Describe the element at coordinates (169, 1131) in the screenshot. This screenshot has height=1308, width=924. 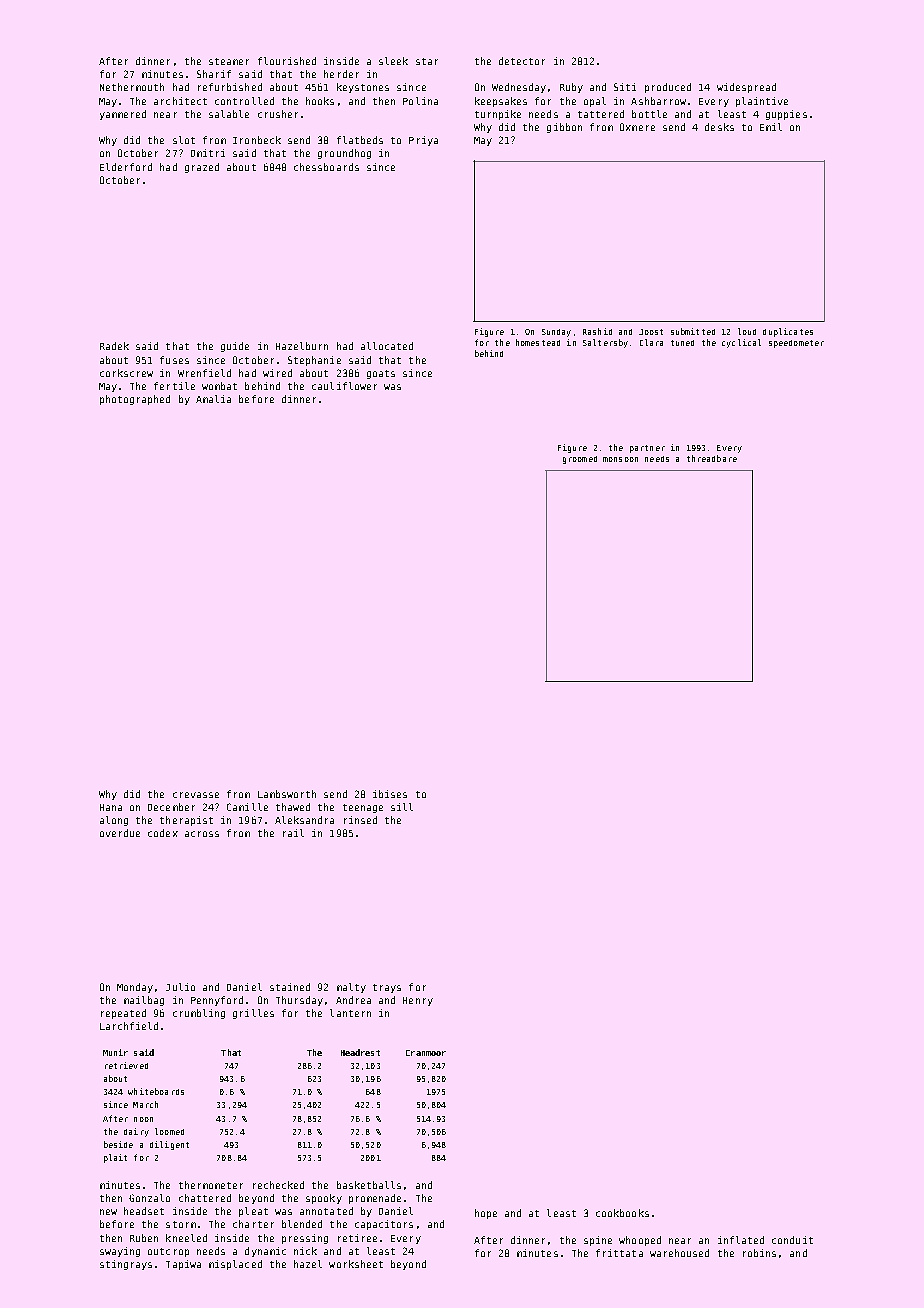
I see `loomed` at that location.
